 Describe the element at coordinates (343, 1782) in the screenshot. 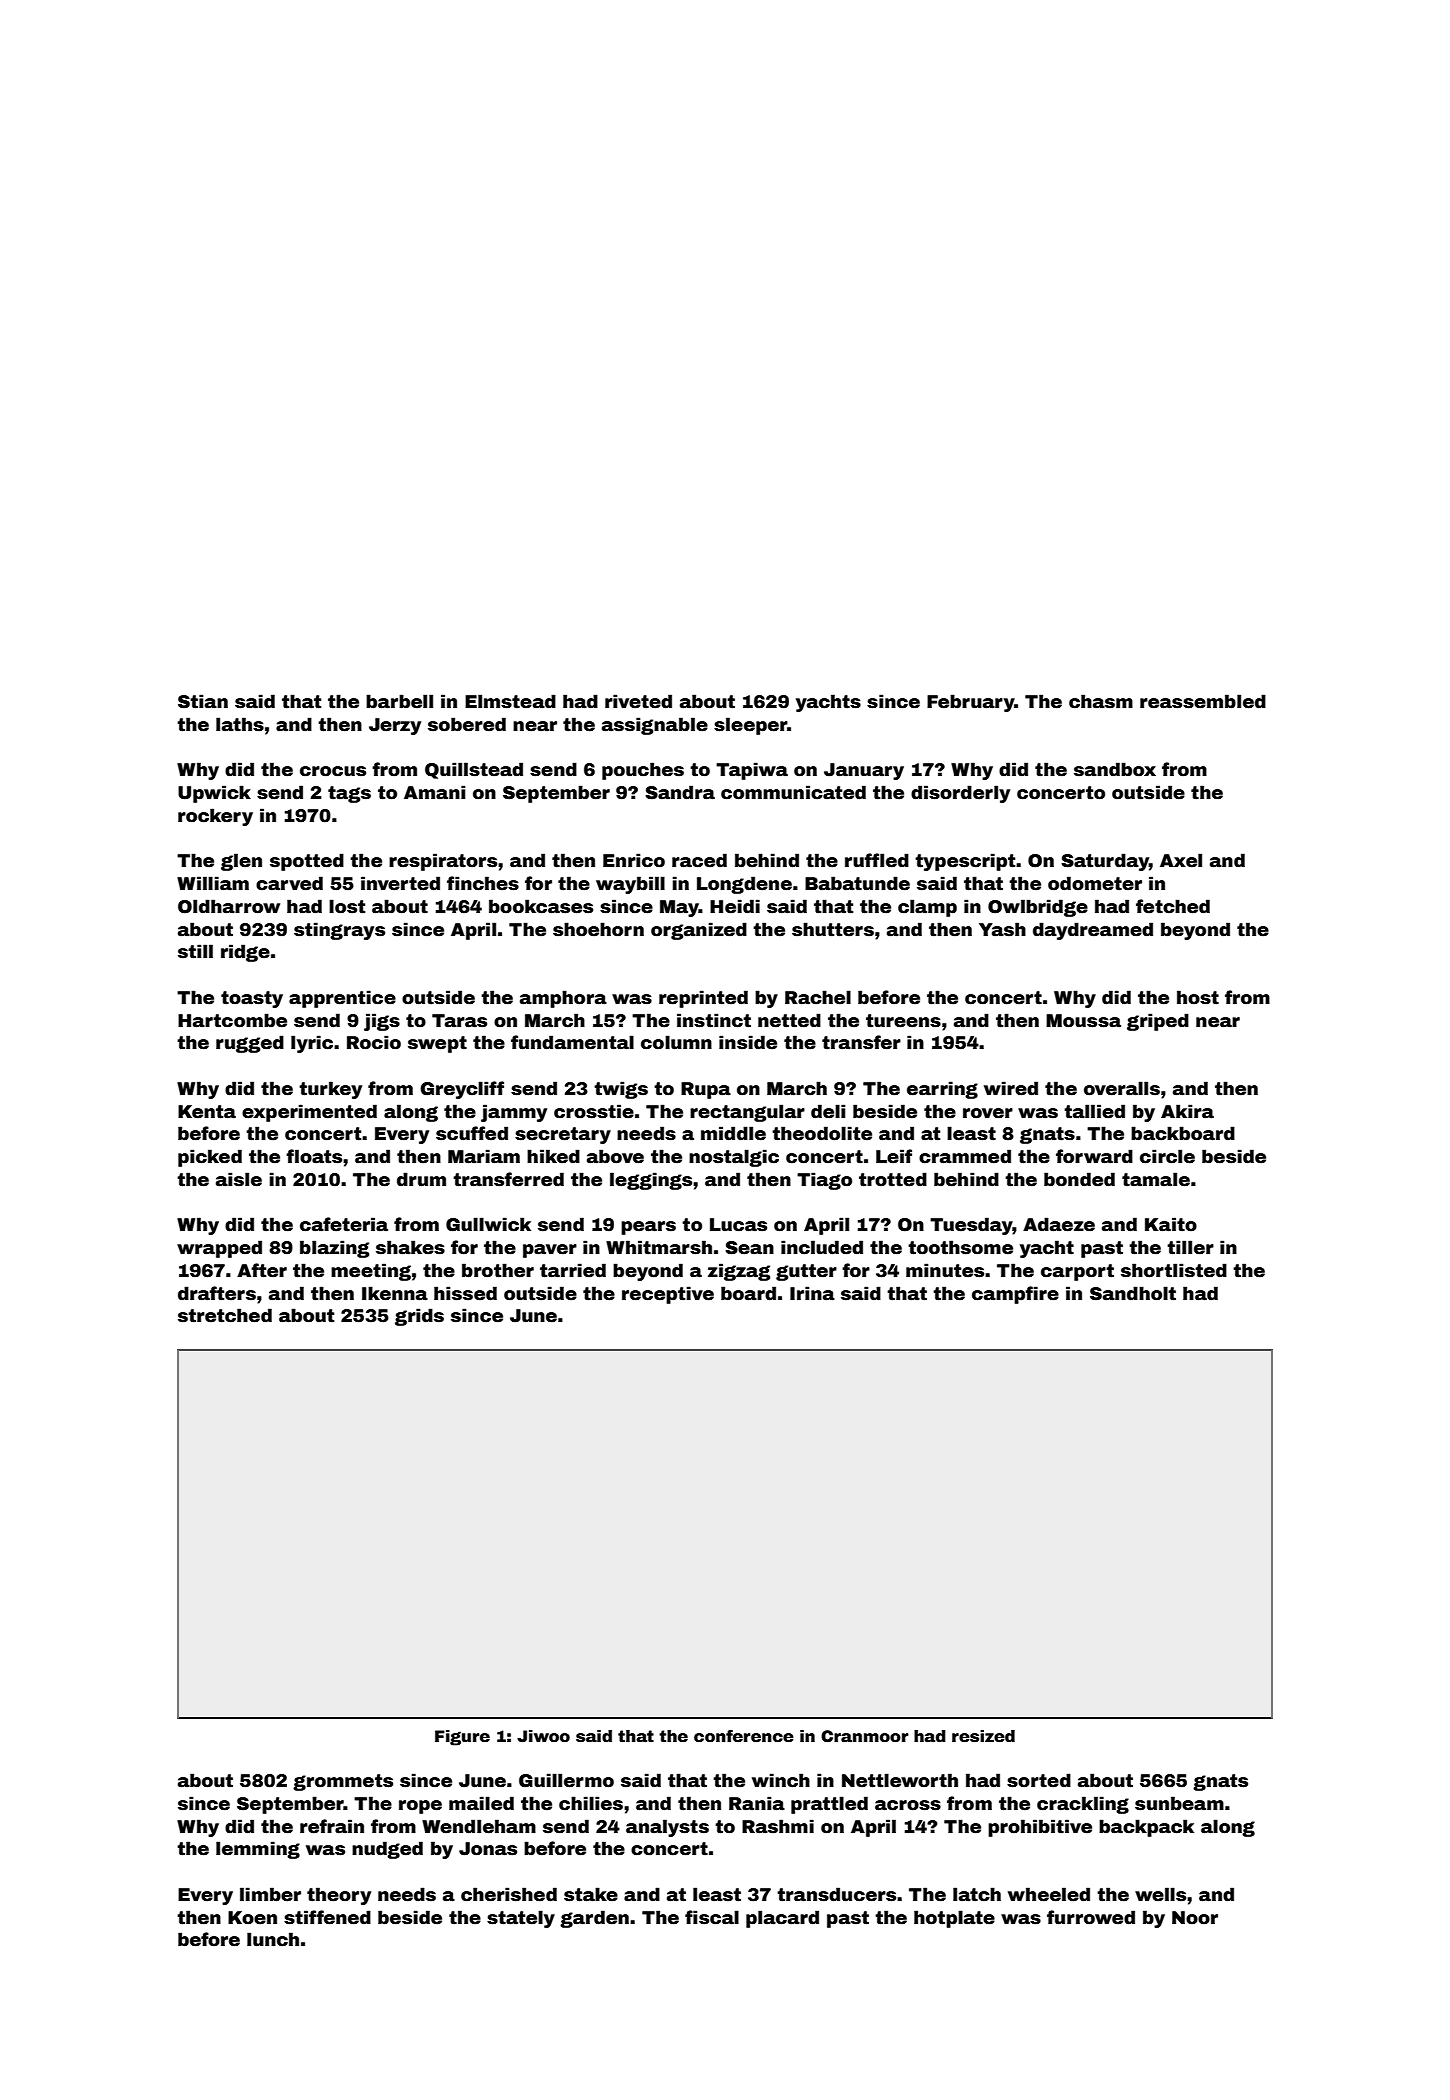

I see `grommets` at that location.
